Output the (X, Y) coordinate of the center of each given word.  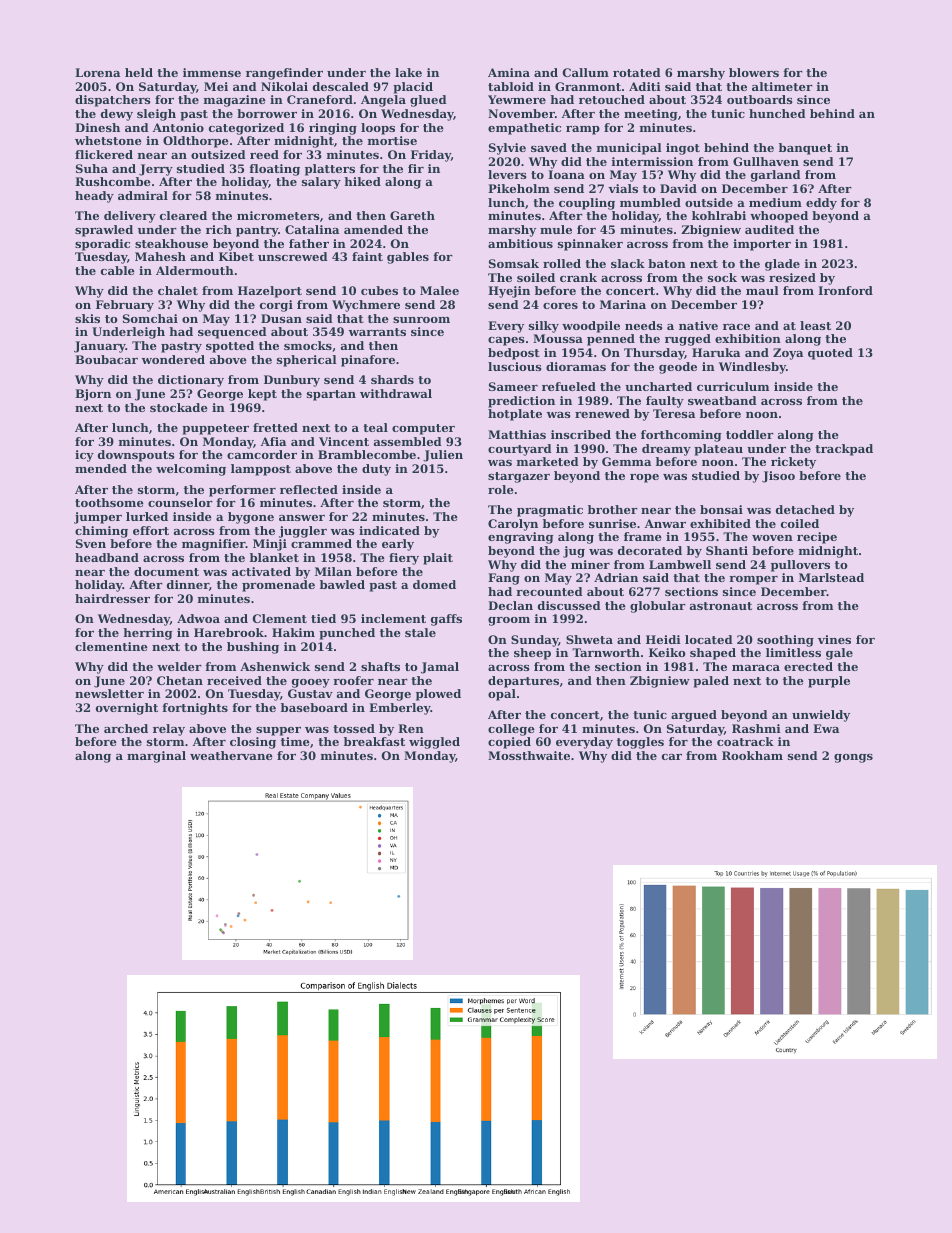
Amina (509, 72)
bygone (251, 518)
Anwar (665, 523)
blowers (754, 72)
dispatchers (113, 101)
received (234, 680)
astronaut (721, 606)
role (501, 489)
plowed (438, 695)
